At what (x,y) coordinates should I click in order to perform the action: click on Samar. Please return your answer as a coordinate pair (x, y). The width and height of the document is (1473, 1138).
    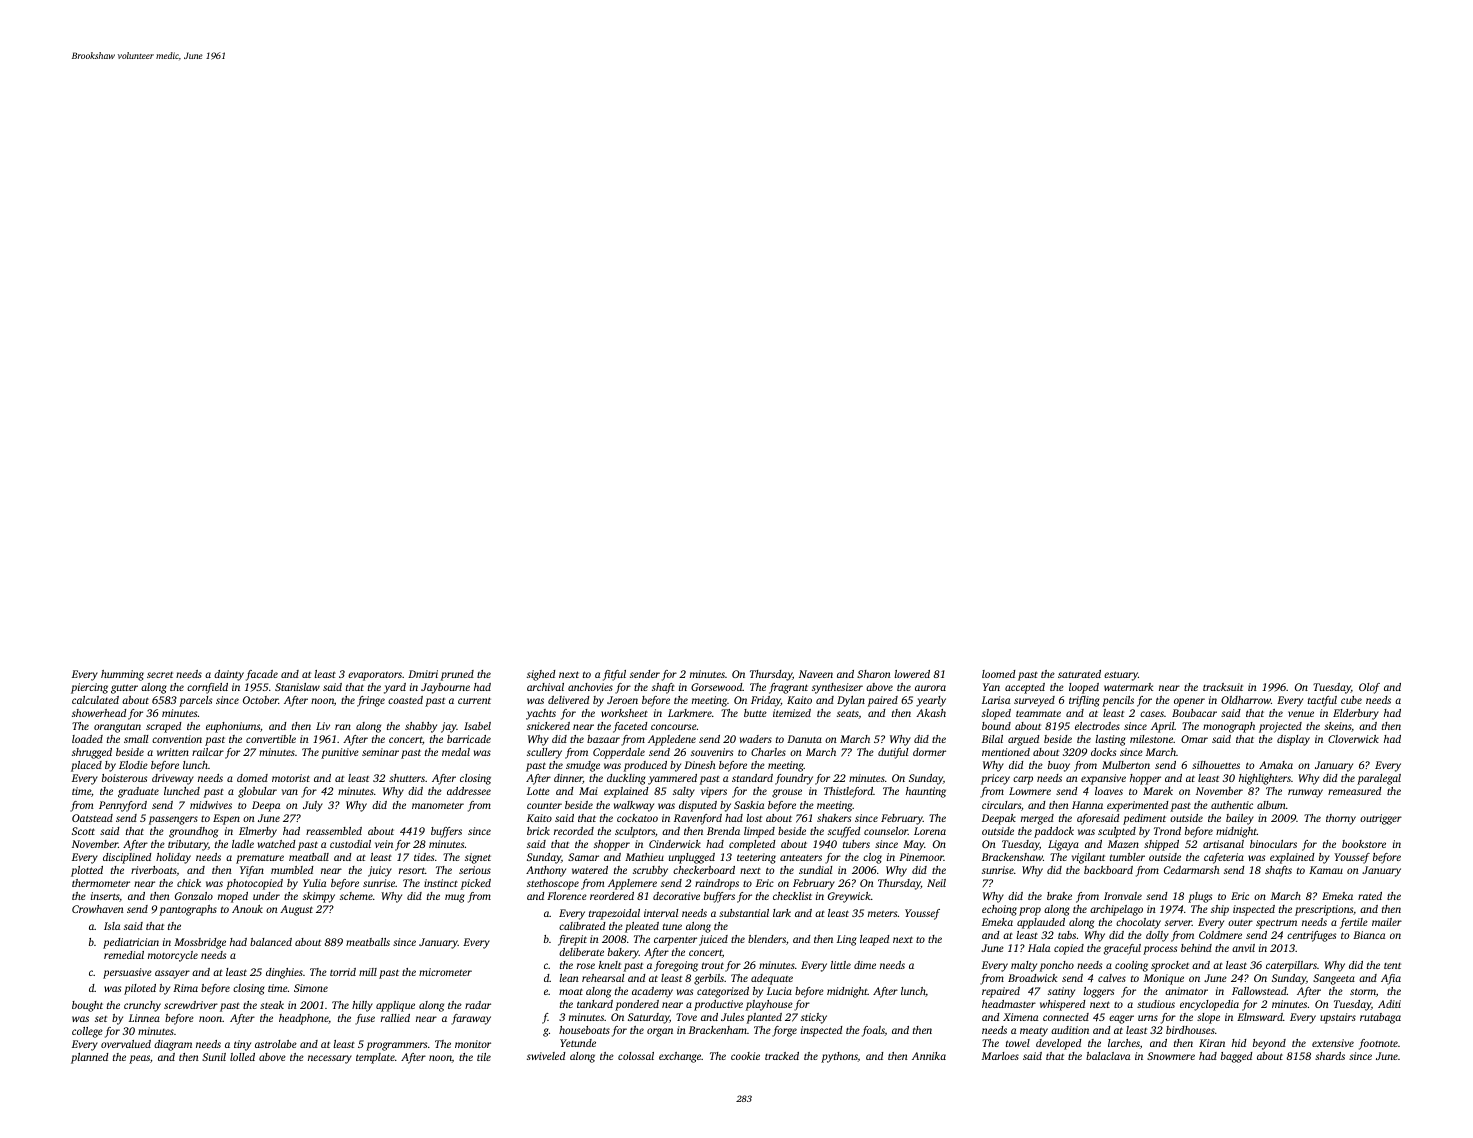
    Looking at the image, I should click on (583, 857).
